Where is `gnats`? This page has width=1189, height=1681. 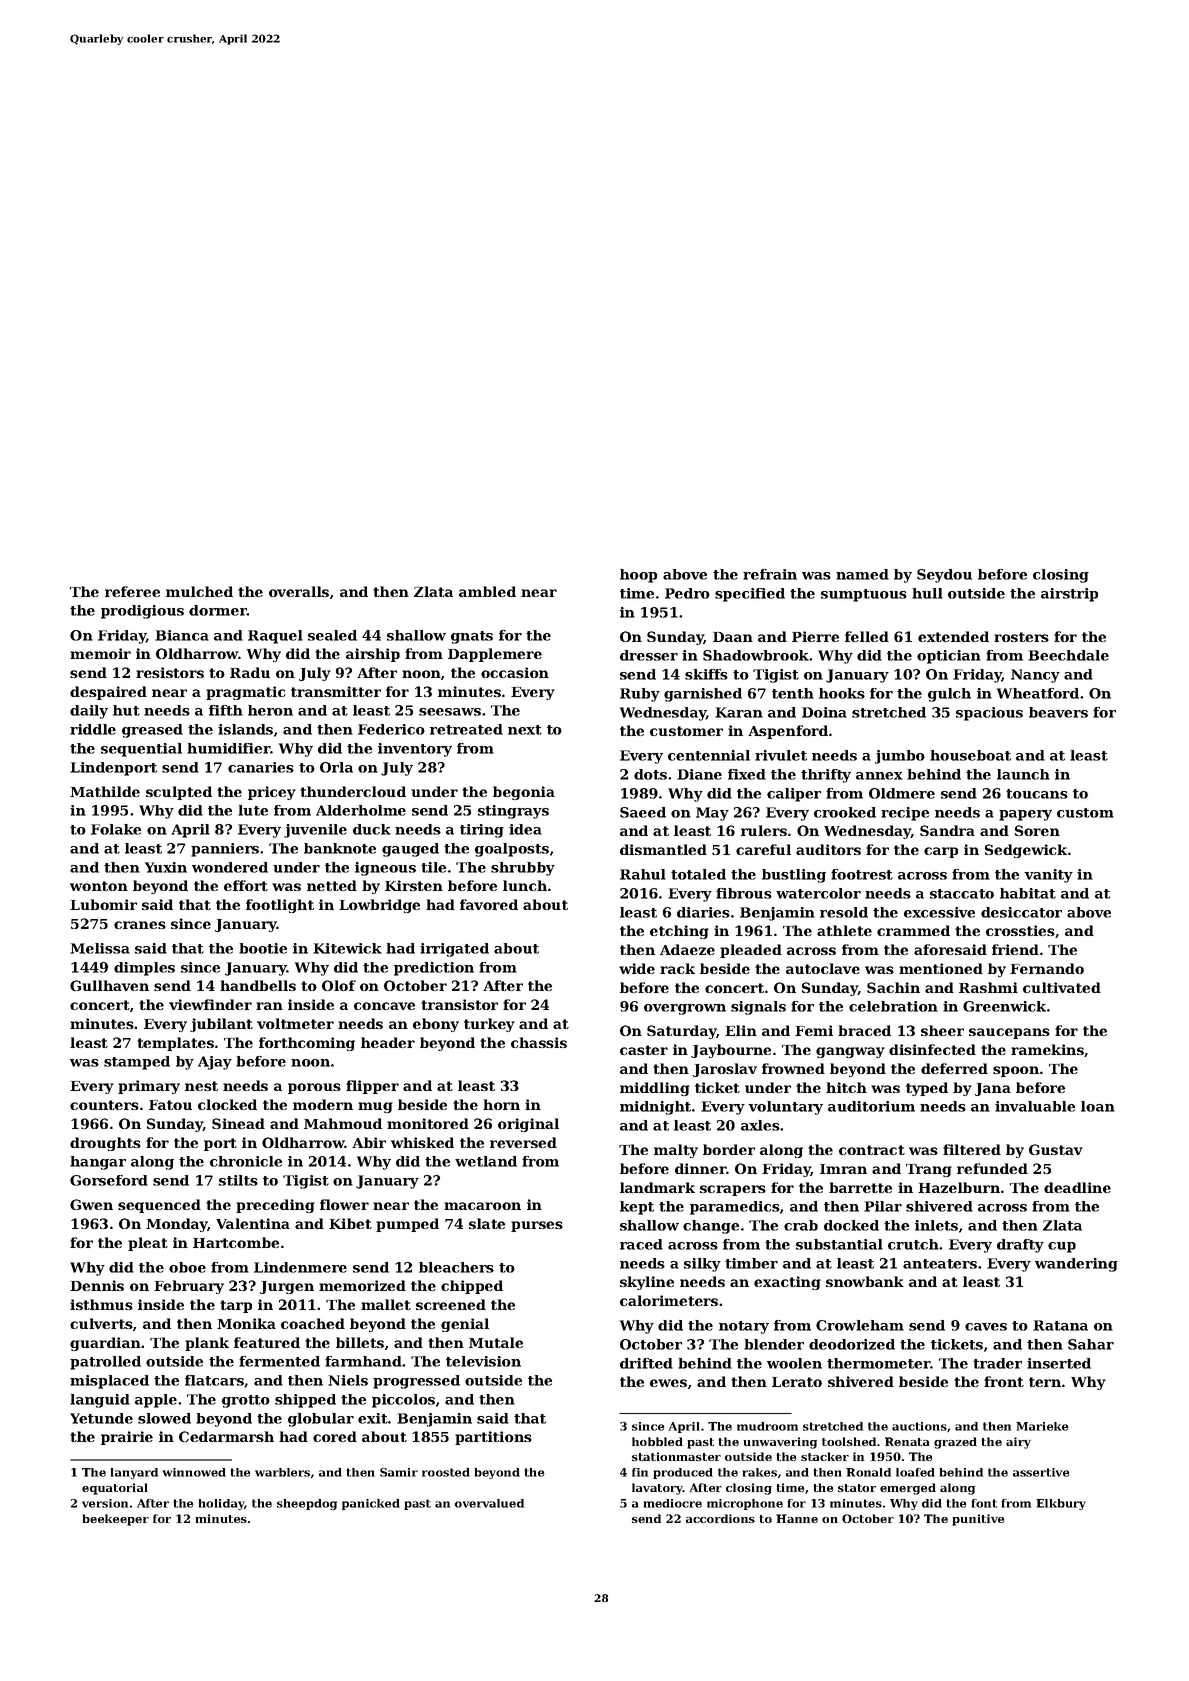 gnats is located at coordinates (472, 637).
